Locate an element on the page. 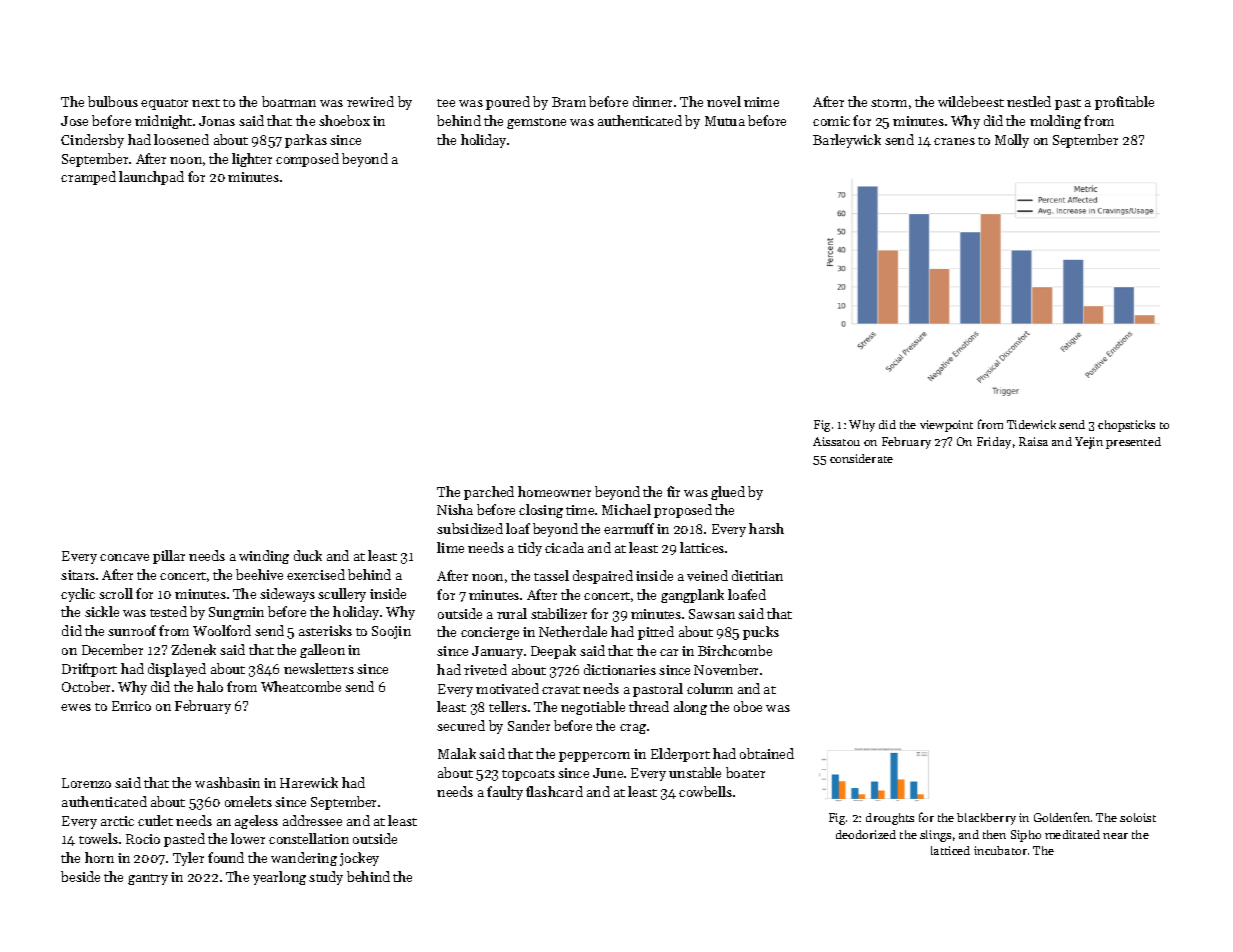 Image resolution: width=1233 pixels, height=952 pixels. boatman is located at coordinates (289, 101).
